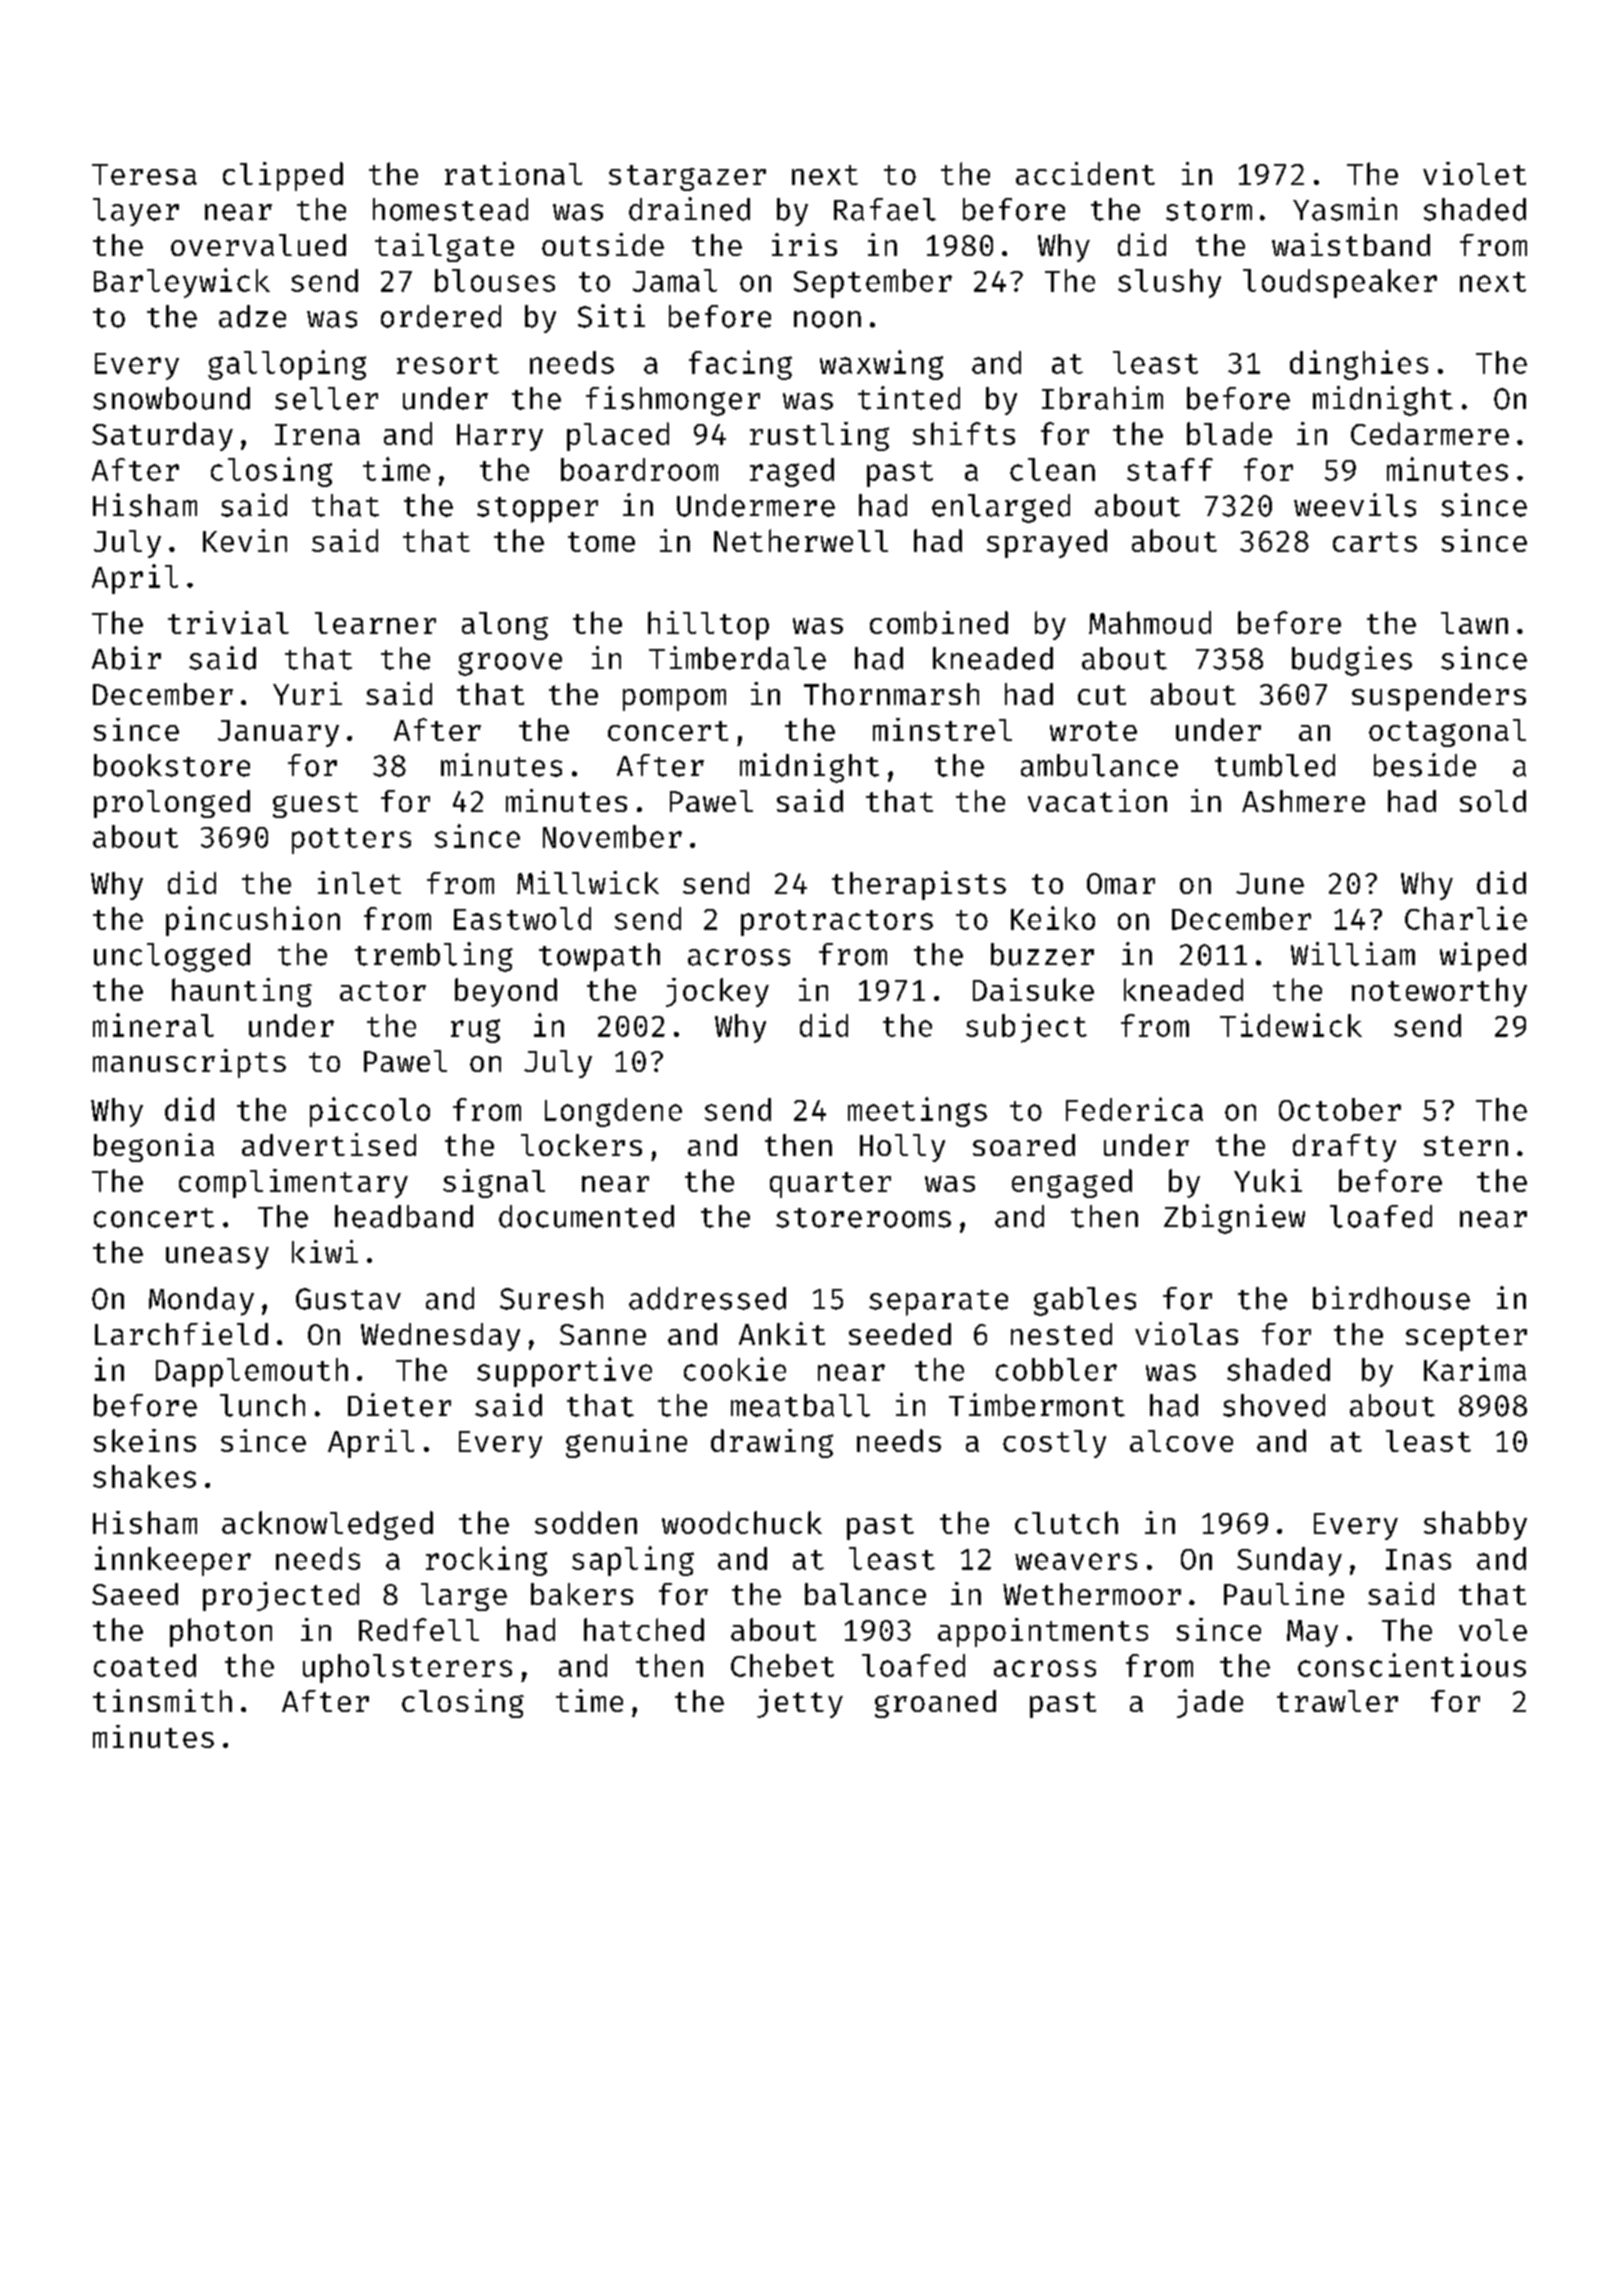 Image resolution: width=1620 pixels, height=2292 pixels. I want to click on Holly, so click(902, 1148).
